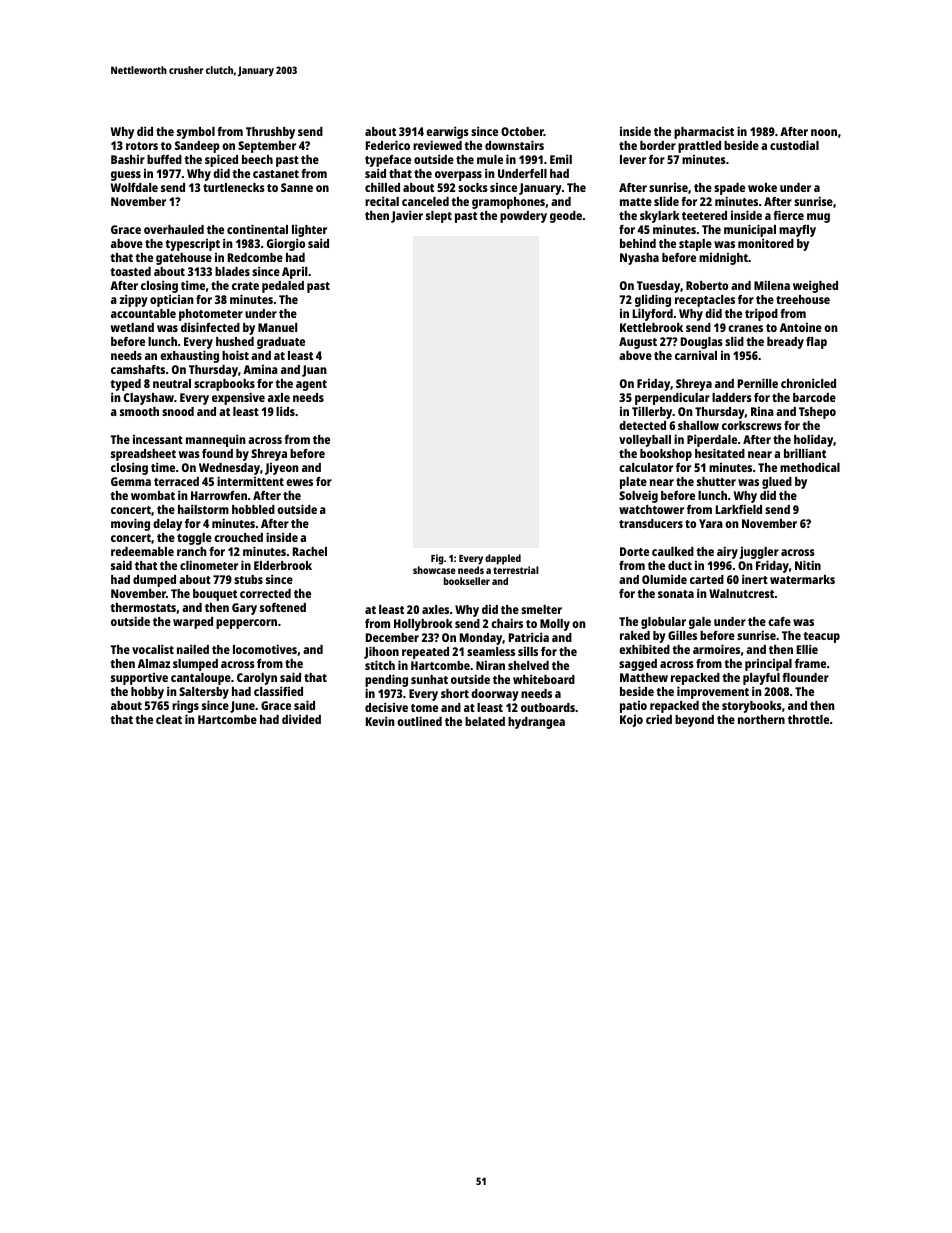  What do you see at coordinates (169, 719) in the image?
I see `cleat` at bounding box center [169, 719].
